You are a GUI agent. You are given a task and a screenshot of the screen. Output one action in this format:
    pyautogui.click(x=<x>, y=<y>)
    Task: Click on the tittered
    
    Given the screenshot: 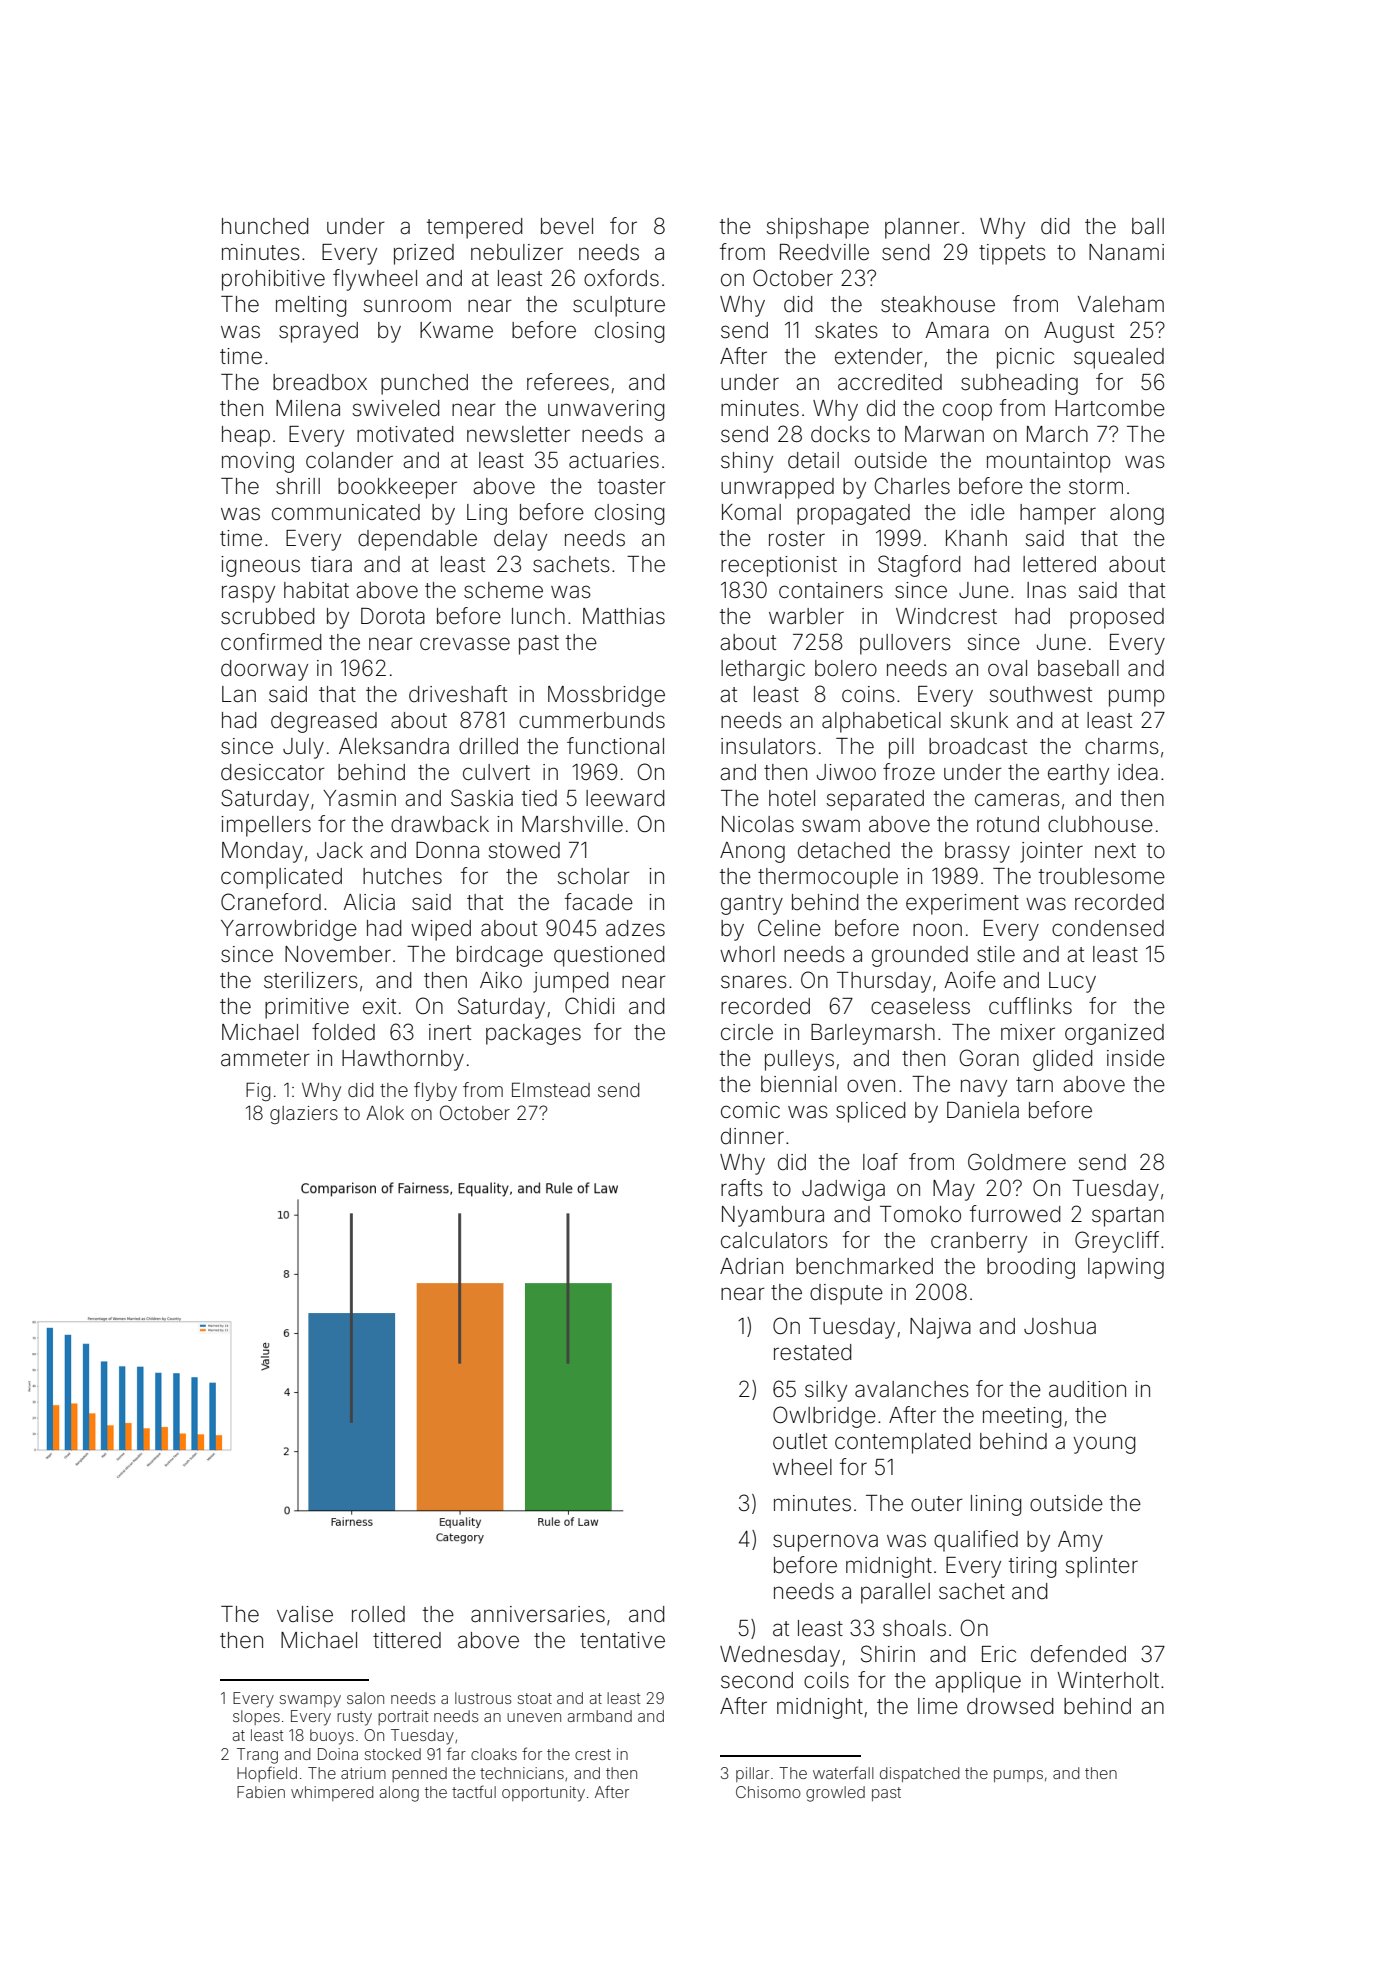 What is the action you would take?
    pyautogui.click(x=407, y=1640)
